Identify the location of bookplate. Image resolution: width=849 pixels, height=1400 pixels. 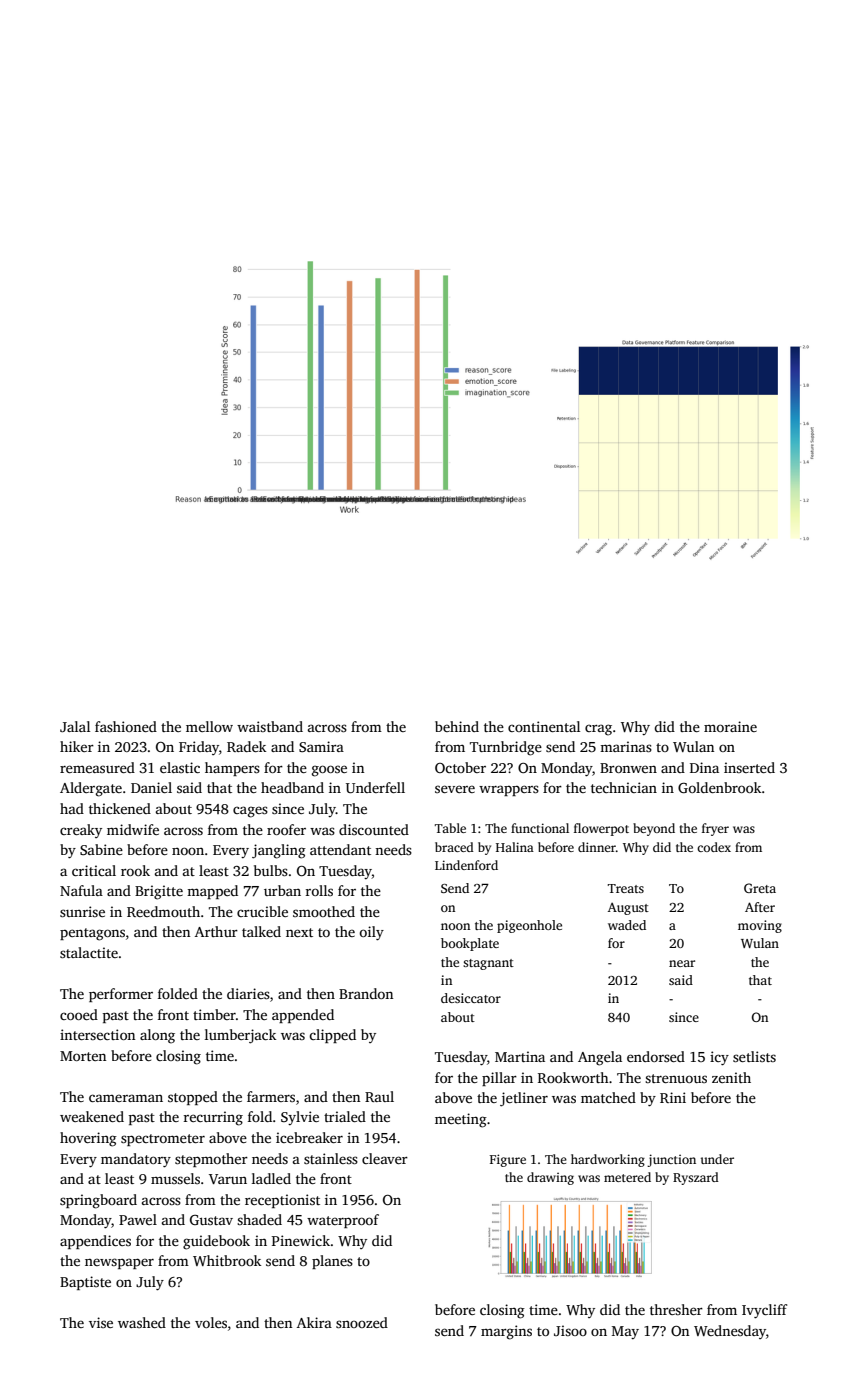
(470, 944).
